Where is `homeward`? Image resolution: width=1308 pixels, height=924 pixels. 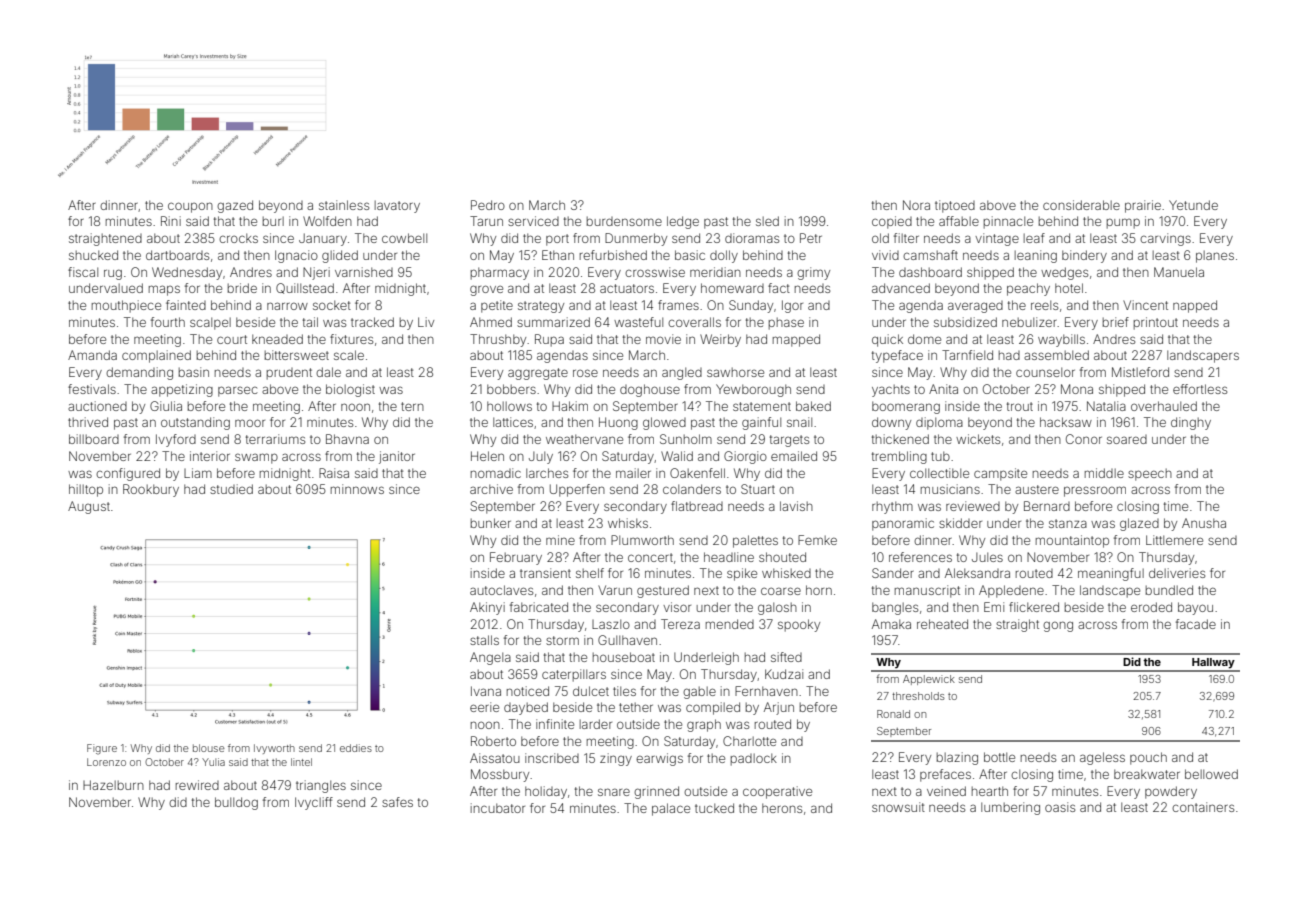 homeward is located at coordinates (732, 288).
